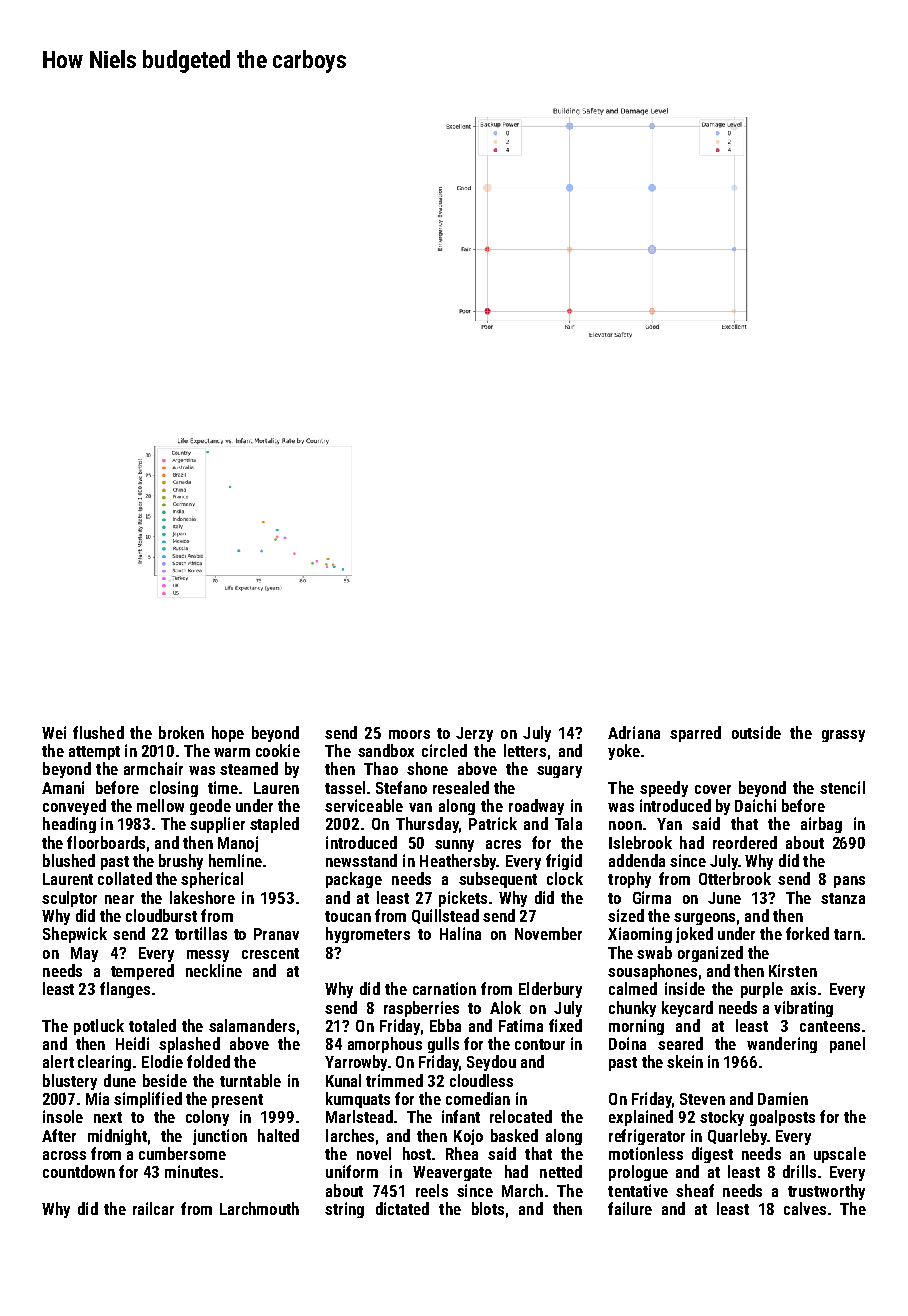 The height and width of the screenshot is (1316, 908). Describe the element at coordinates (630, 1208) in the screenshot. I see `failure` at that location.
